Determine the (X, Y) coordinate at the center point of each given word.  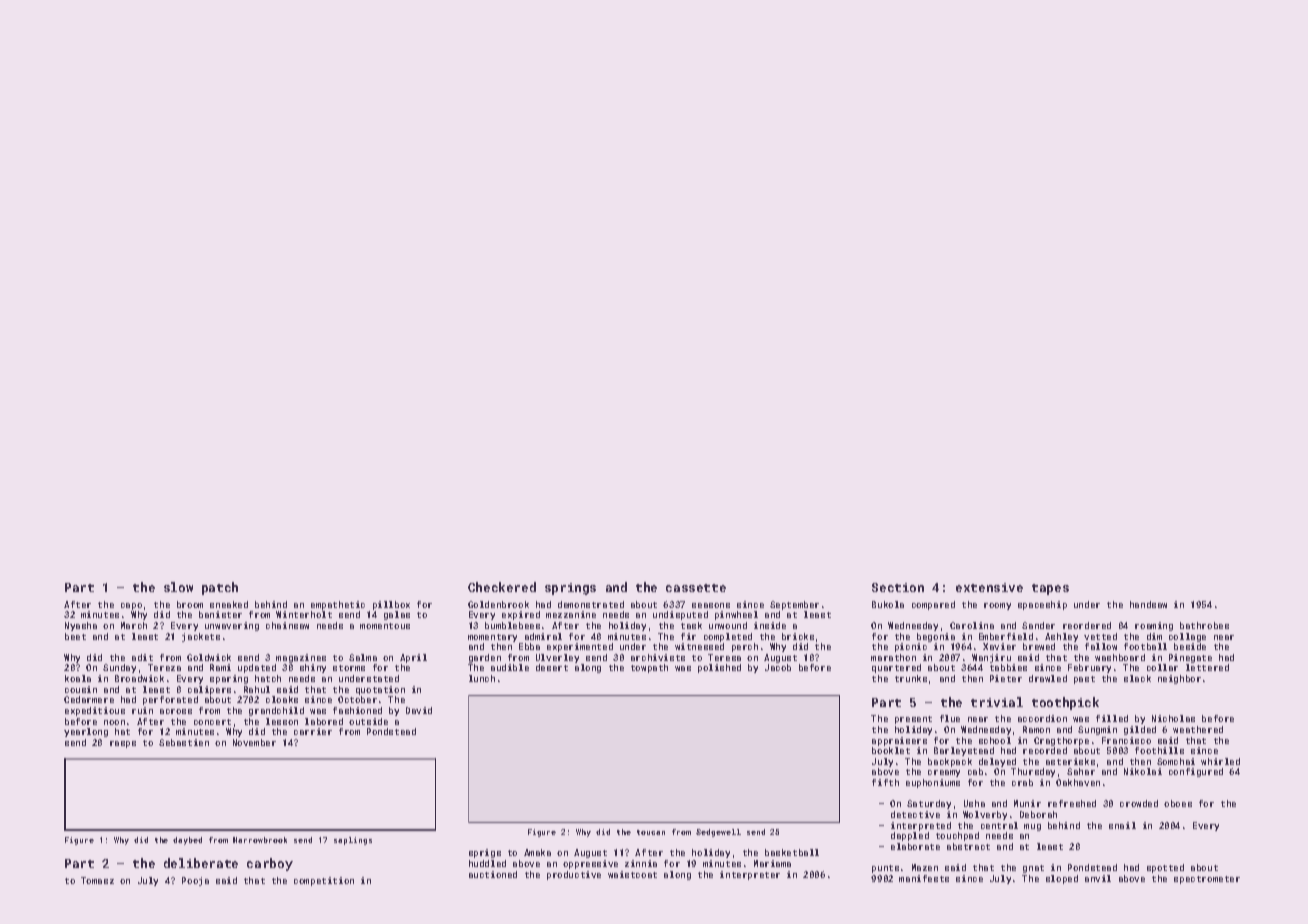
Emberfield (1006, 636)
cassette (696, 588)
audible (510, 667)
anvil (1098, 878)
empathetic (338, 605)
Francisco (1126, 740)
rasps (123, 744)
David (419, 710)
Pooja (195, 881)
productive (574, 875)
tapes (1050, 589)
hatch (268, 678)
